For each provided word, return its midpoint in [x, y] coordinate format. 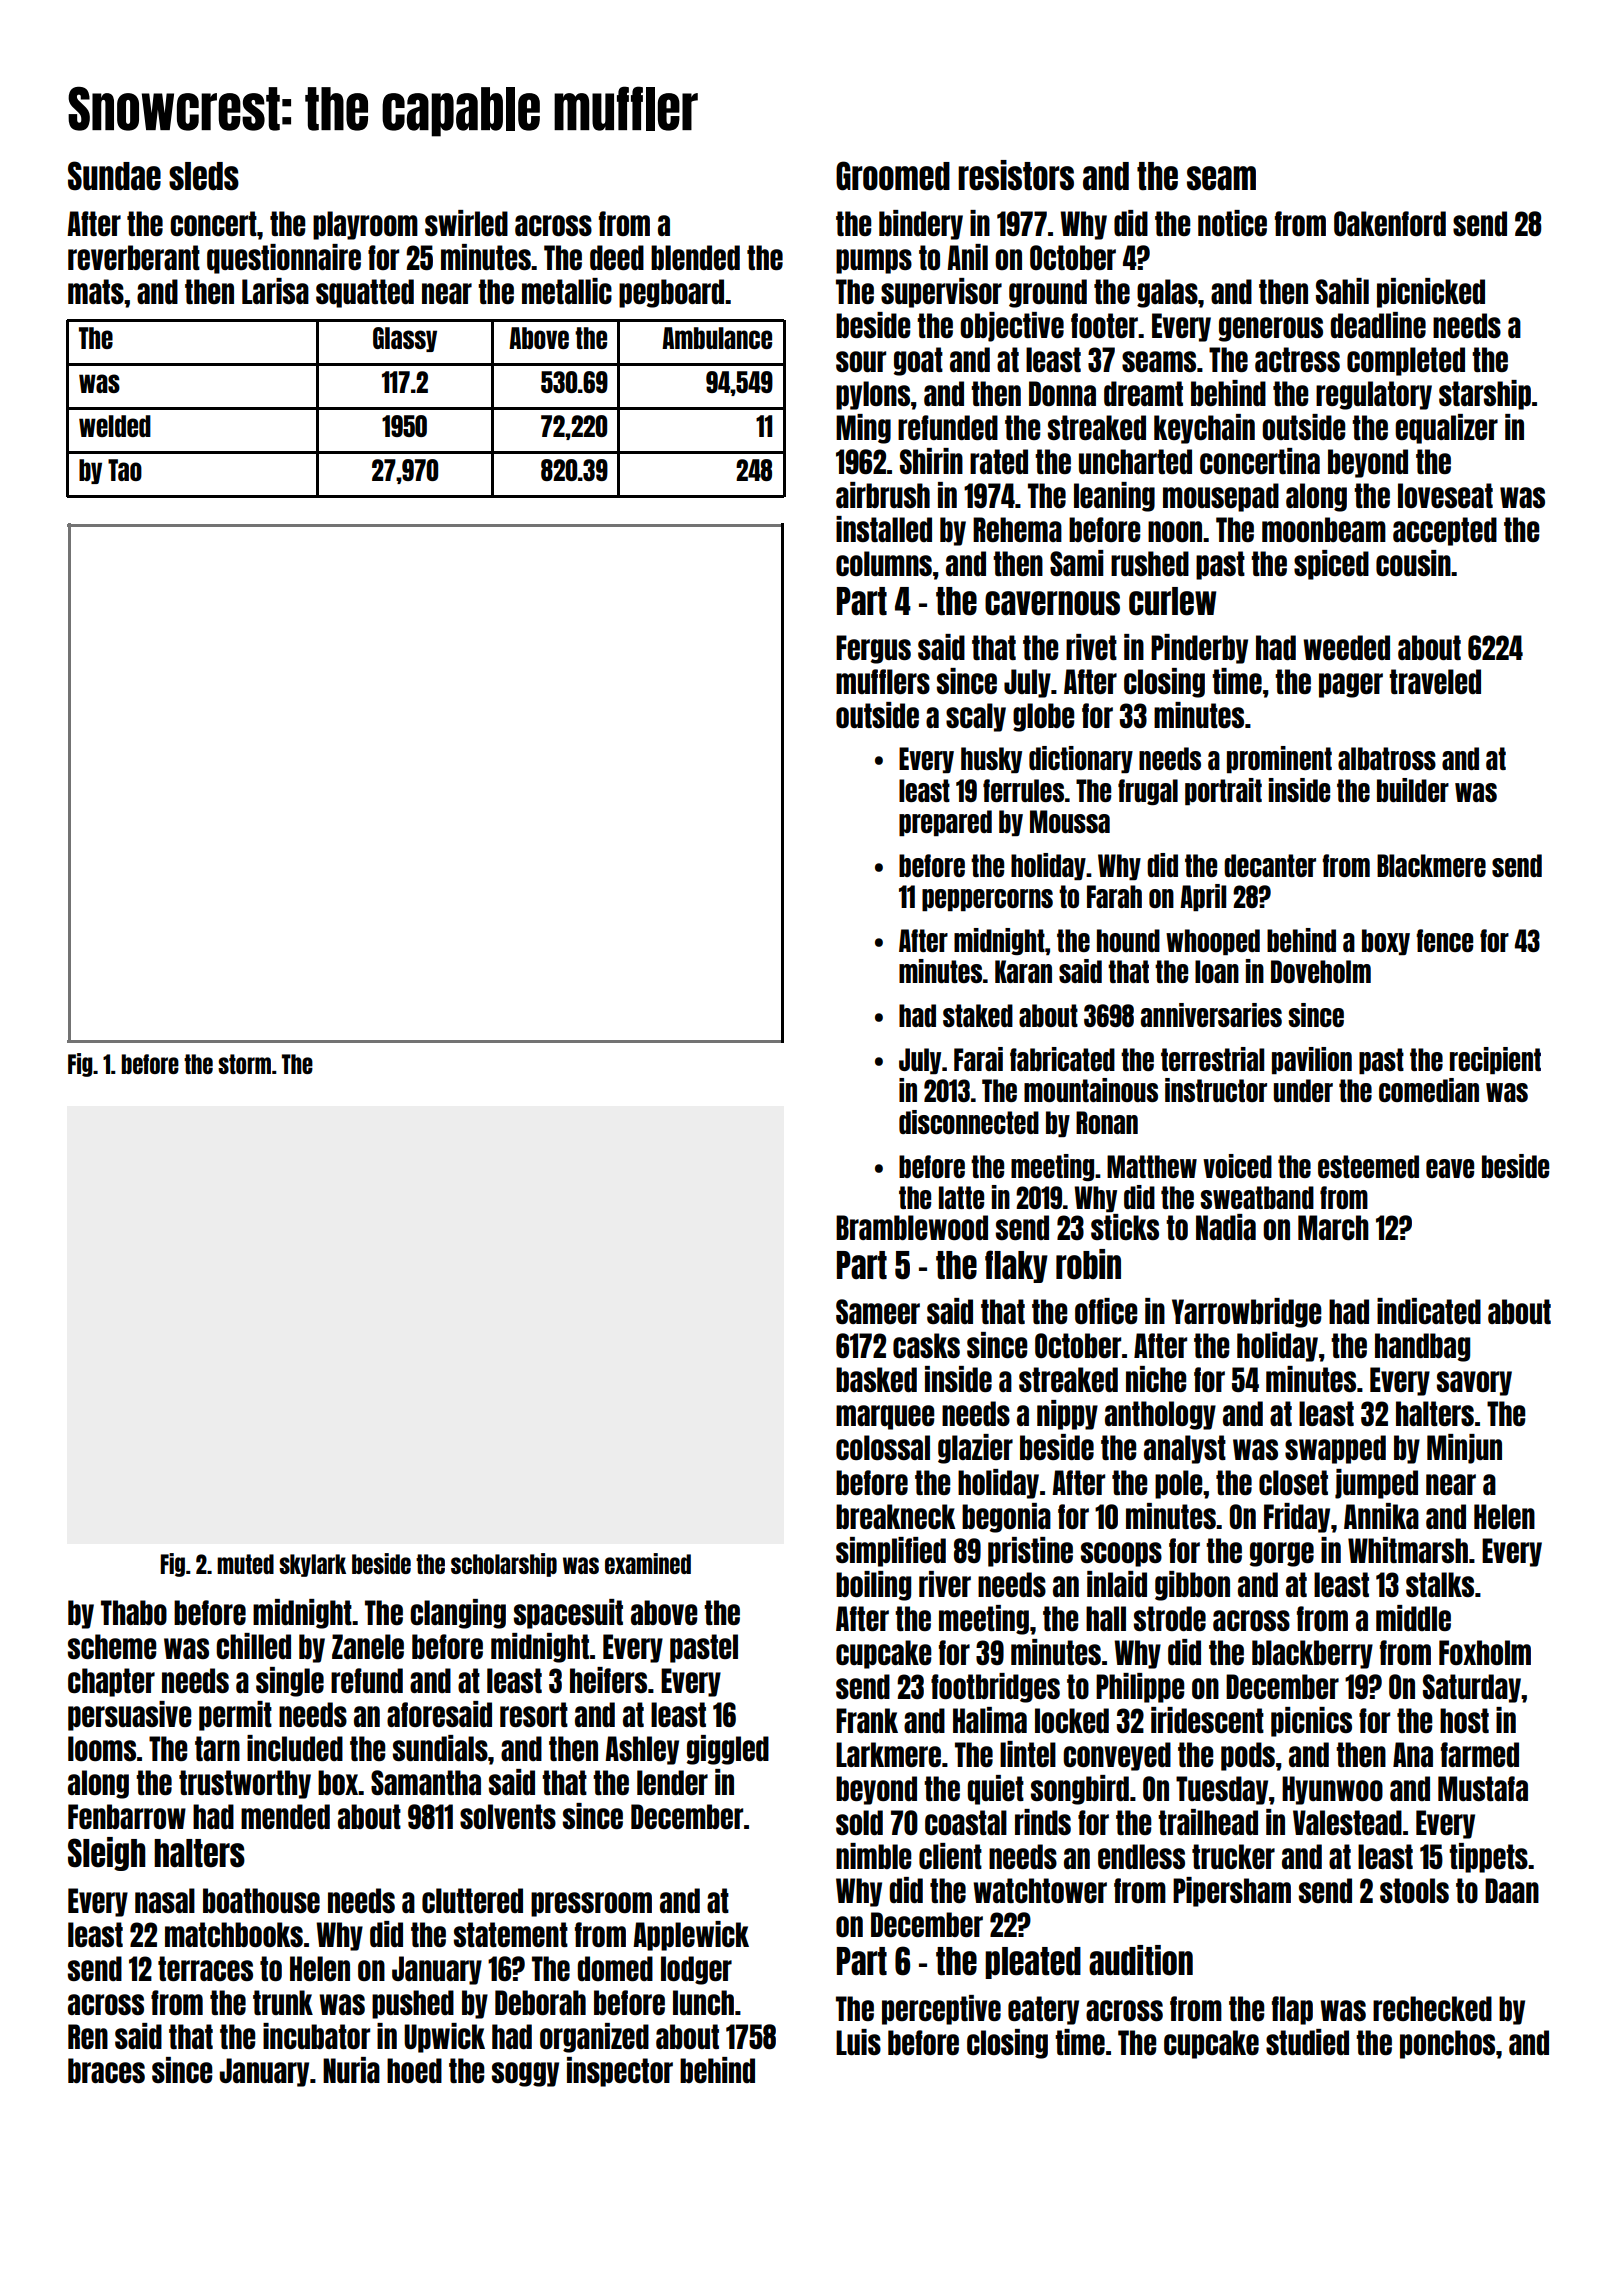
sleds [204, 176]
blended [695, 257]
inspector [620, 2072]
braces [106, 2070]
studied [1307, 2042]
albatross [1387, 758]
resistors [1016, 175]
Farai [978, 1059]
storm [244, 1064]
